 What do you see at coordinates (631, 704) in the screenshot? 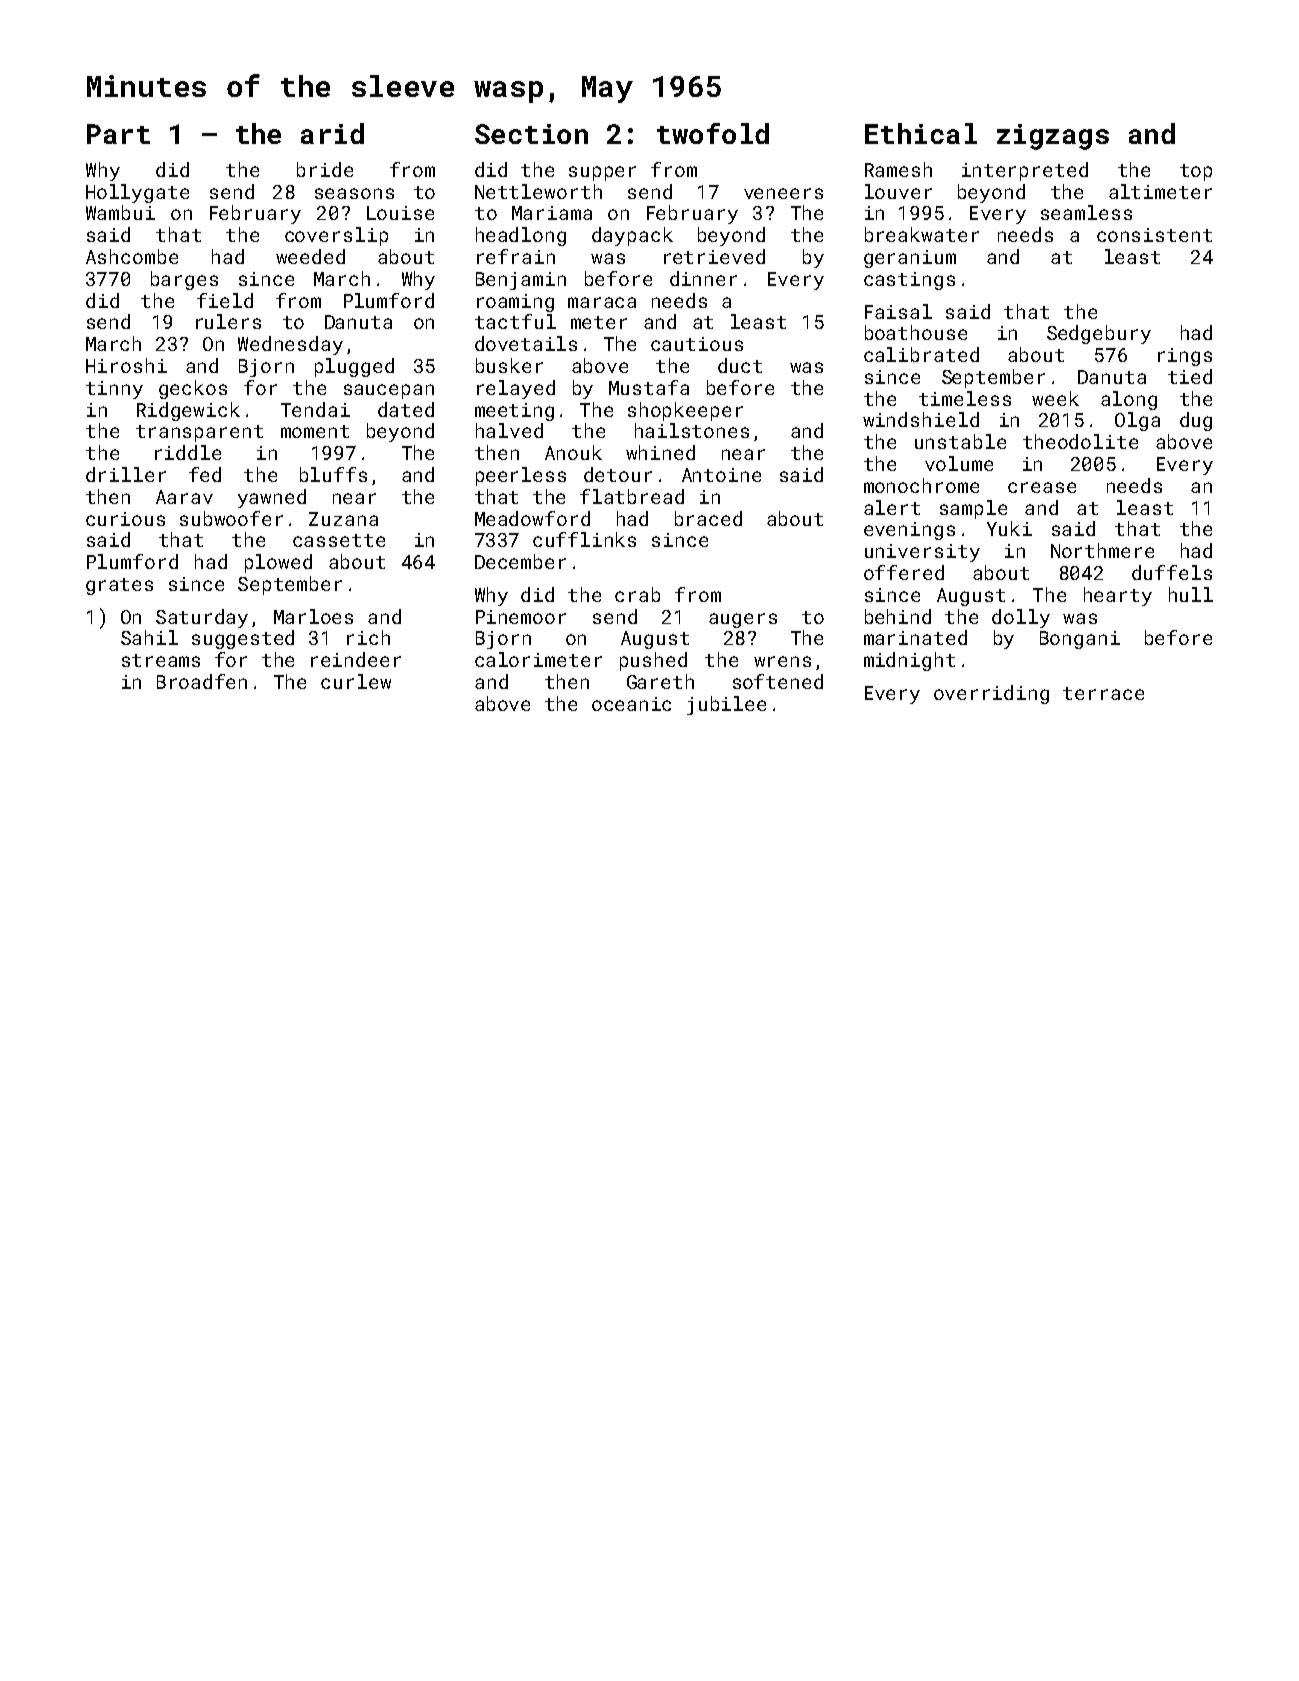
I see `oceanic` at bounding box center [631, 704].
